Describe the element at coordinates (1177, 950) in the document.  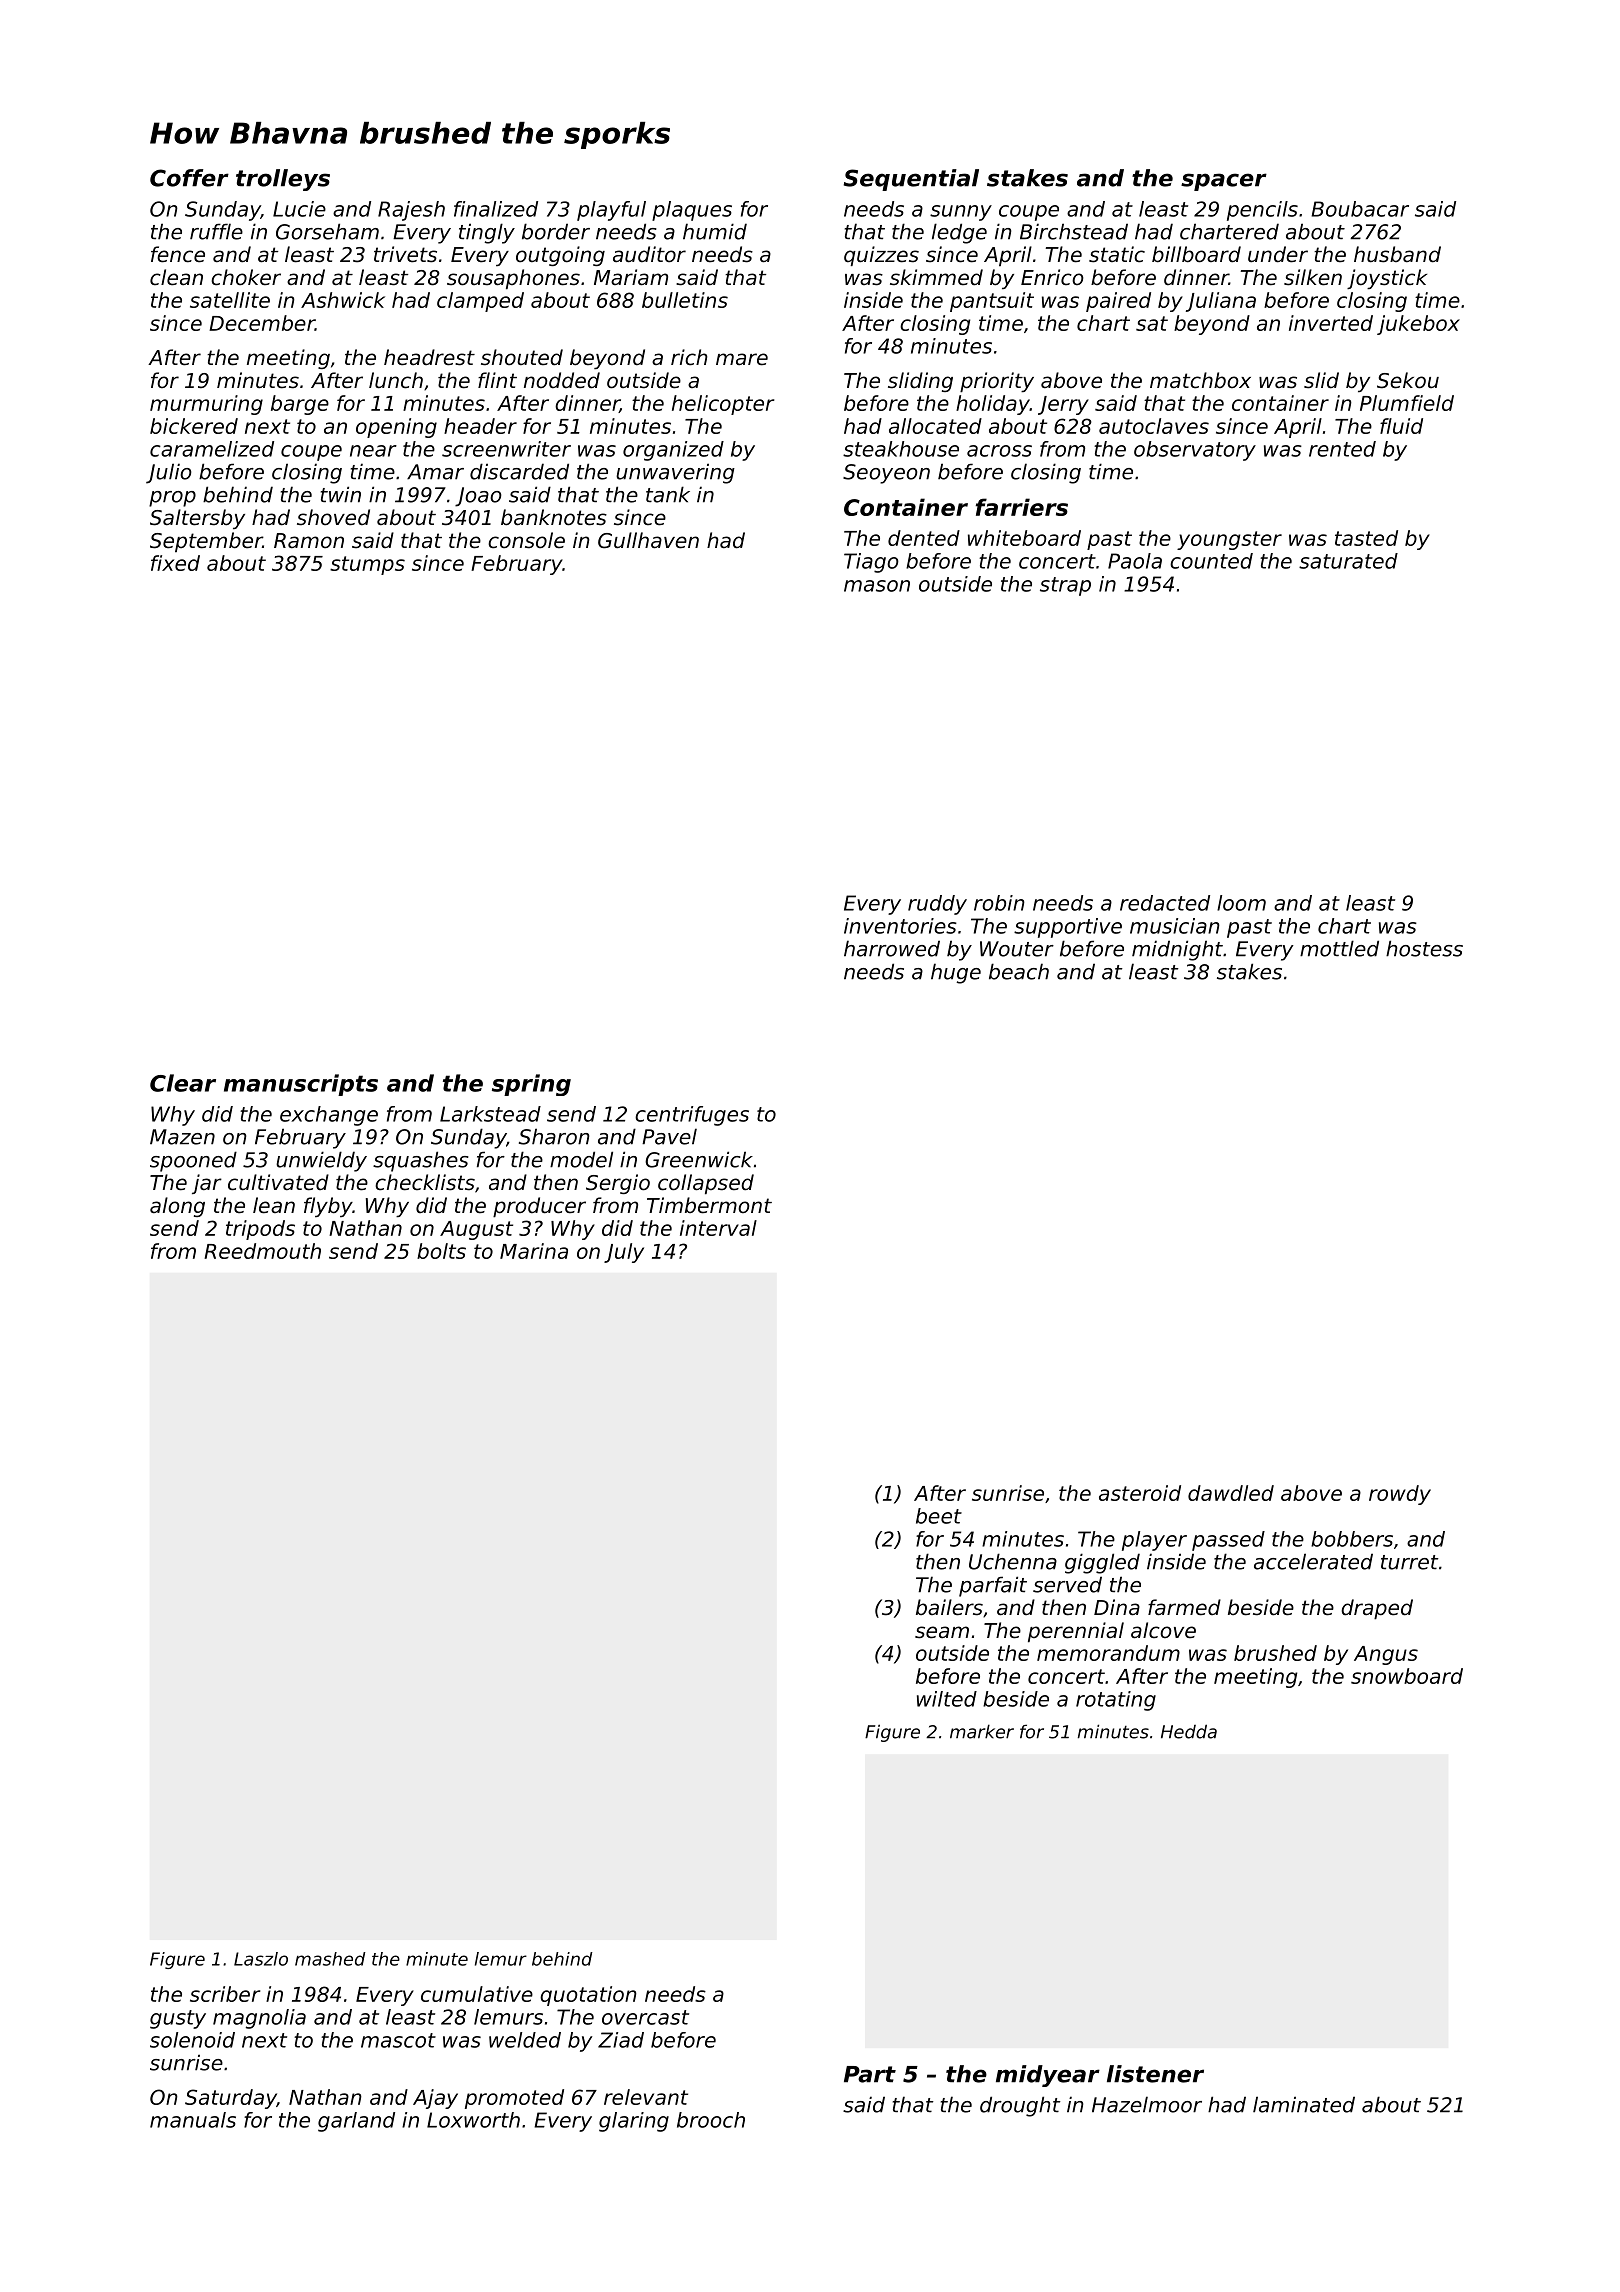
I see `midnight` at that location.
